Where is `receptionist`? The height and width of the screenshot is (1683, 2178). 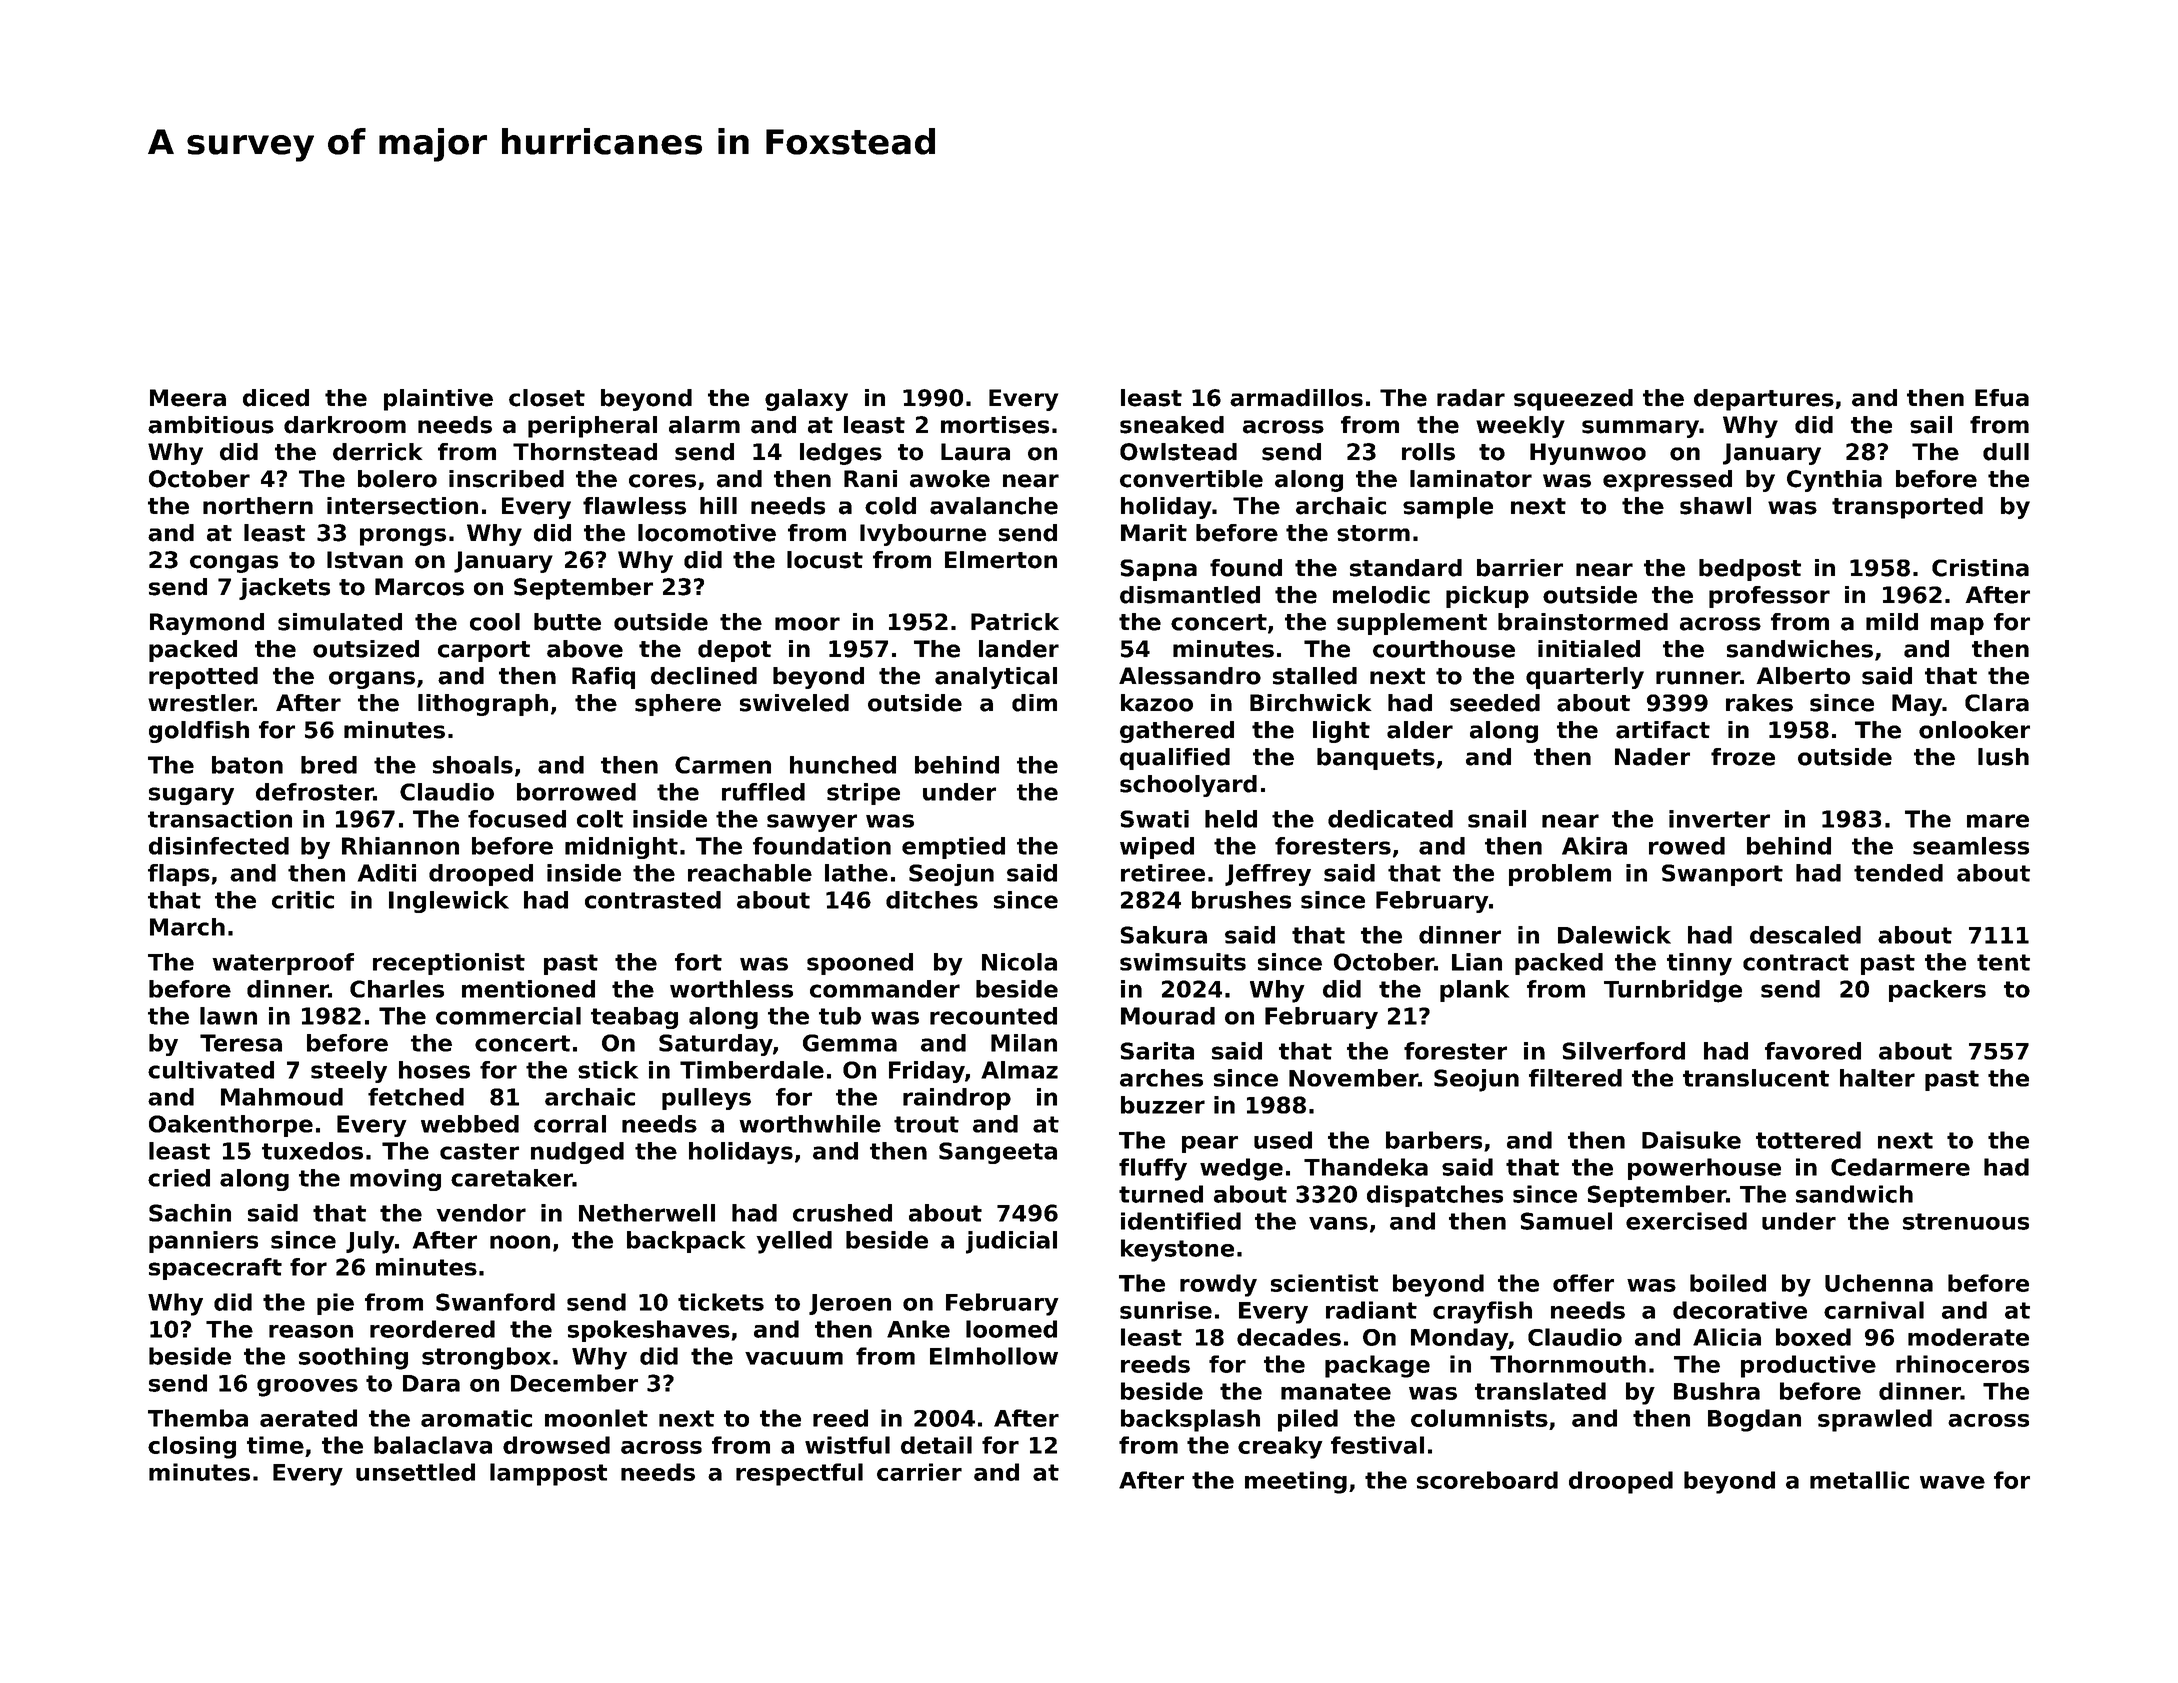
receptionist is located at coordinates (449, 964).
